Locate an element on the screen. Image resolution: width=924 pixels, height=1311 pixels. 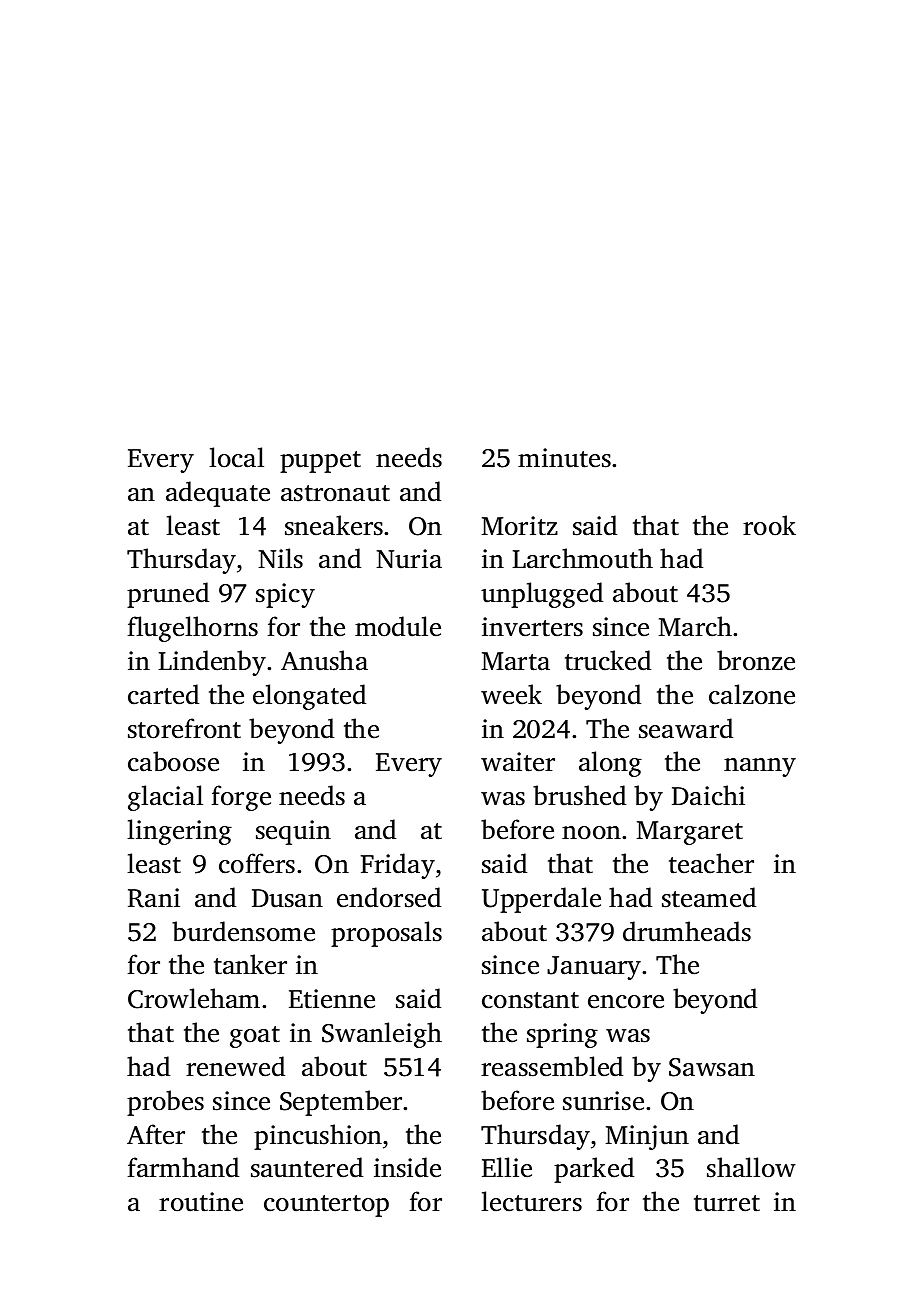
local is located at coordinates (236, 457).
